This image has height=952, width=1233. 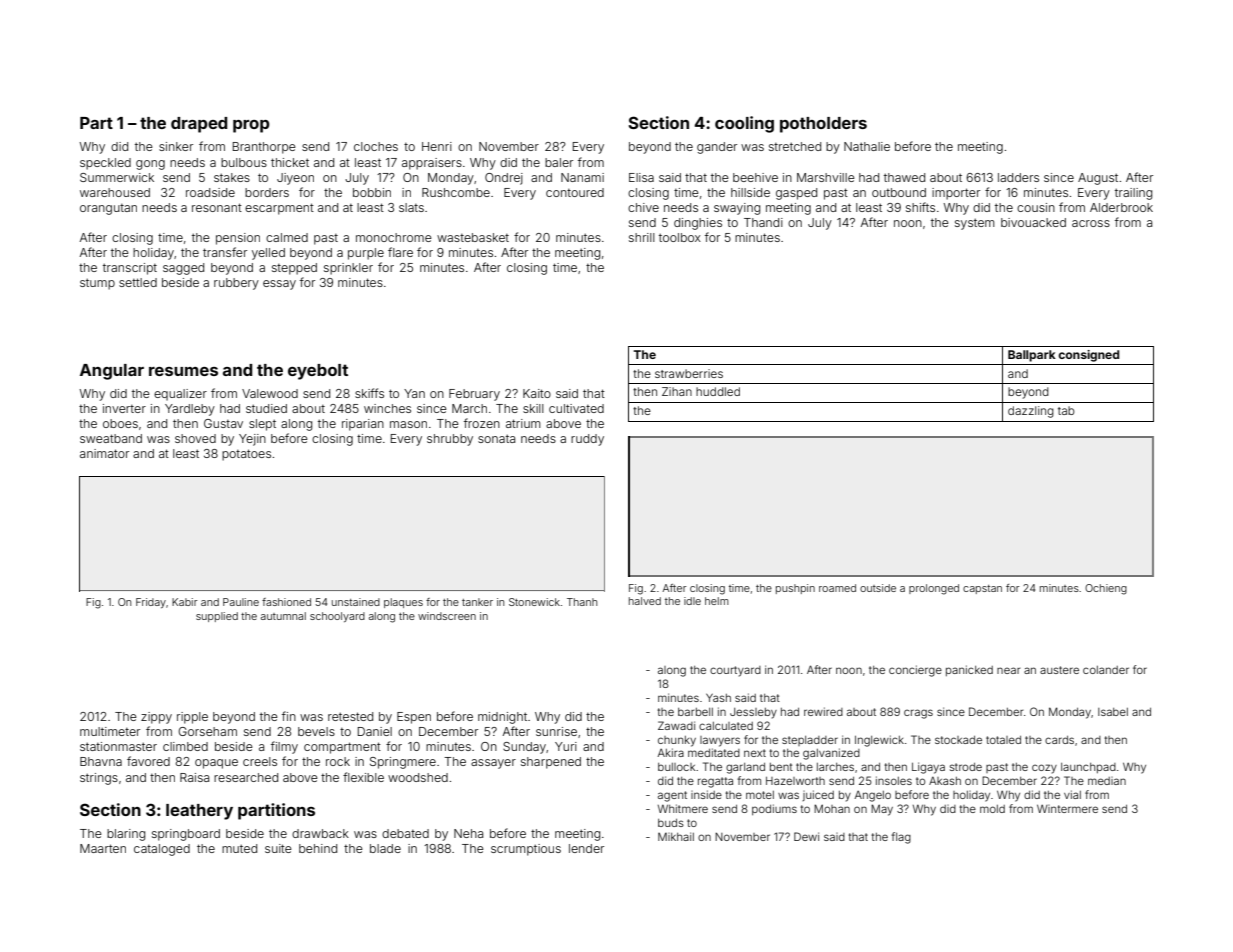 I want to click on potholders, so click(x=823, y=125).
